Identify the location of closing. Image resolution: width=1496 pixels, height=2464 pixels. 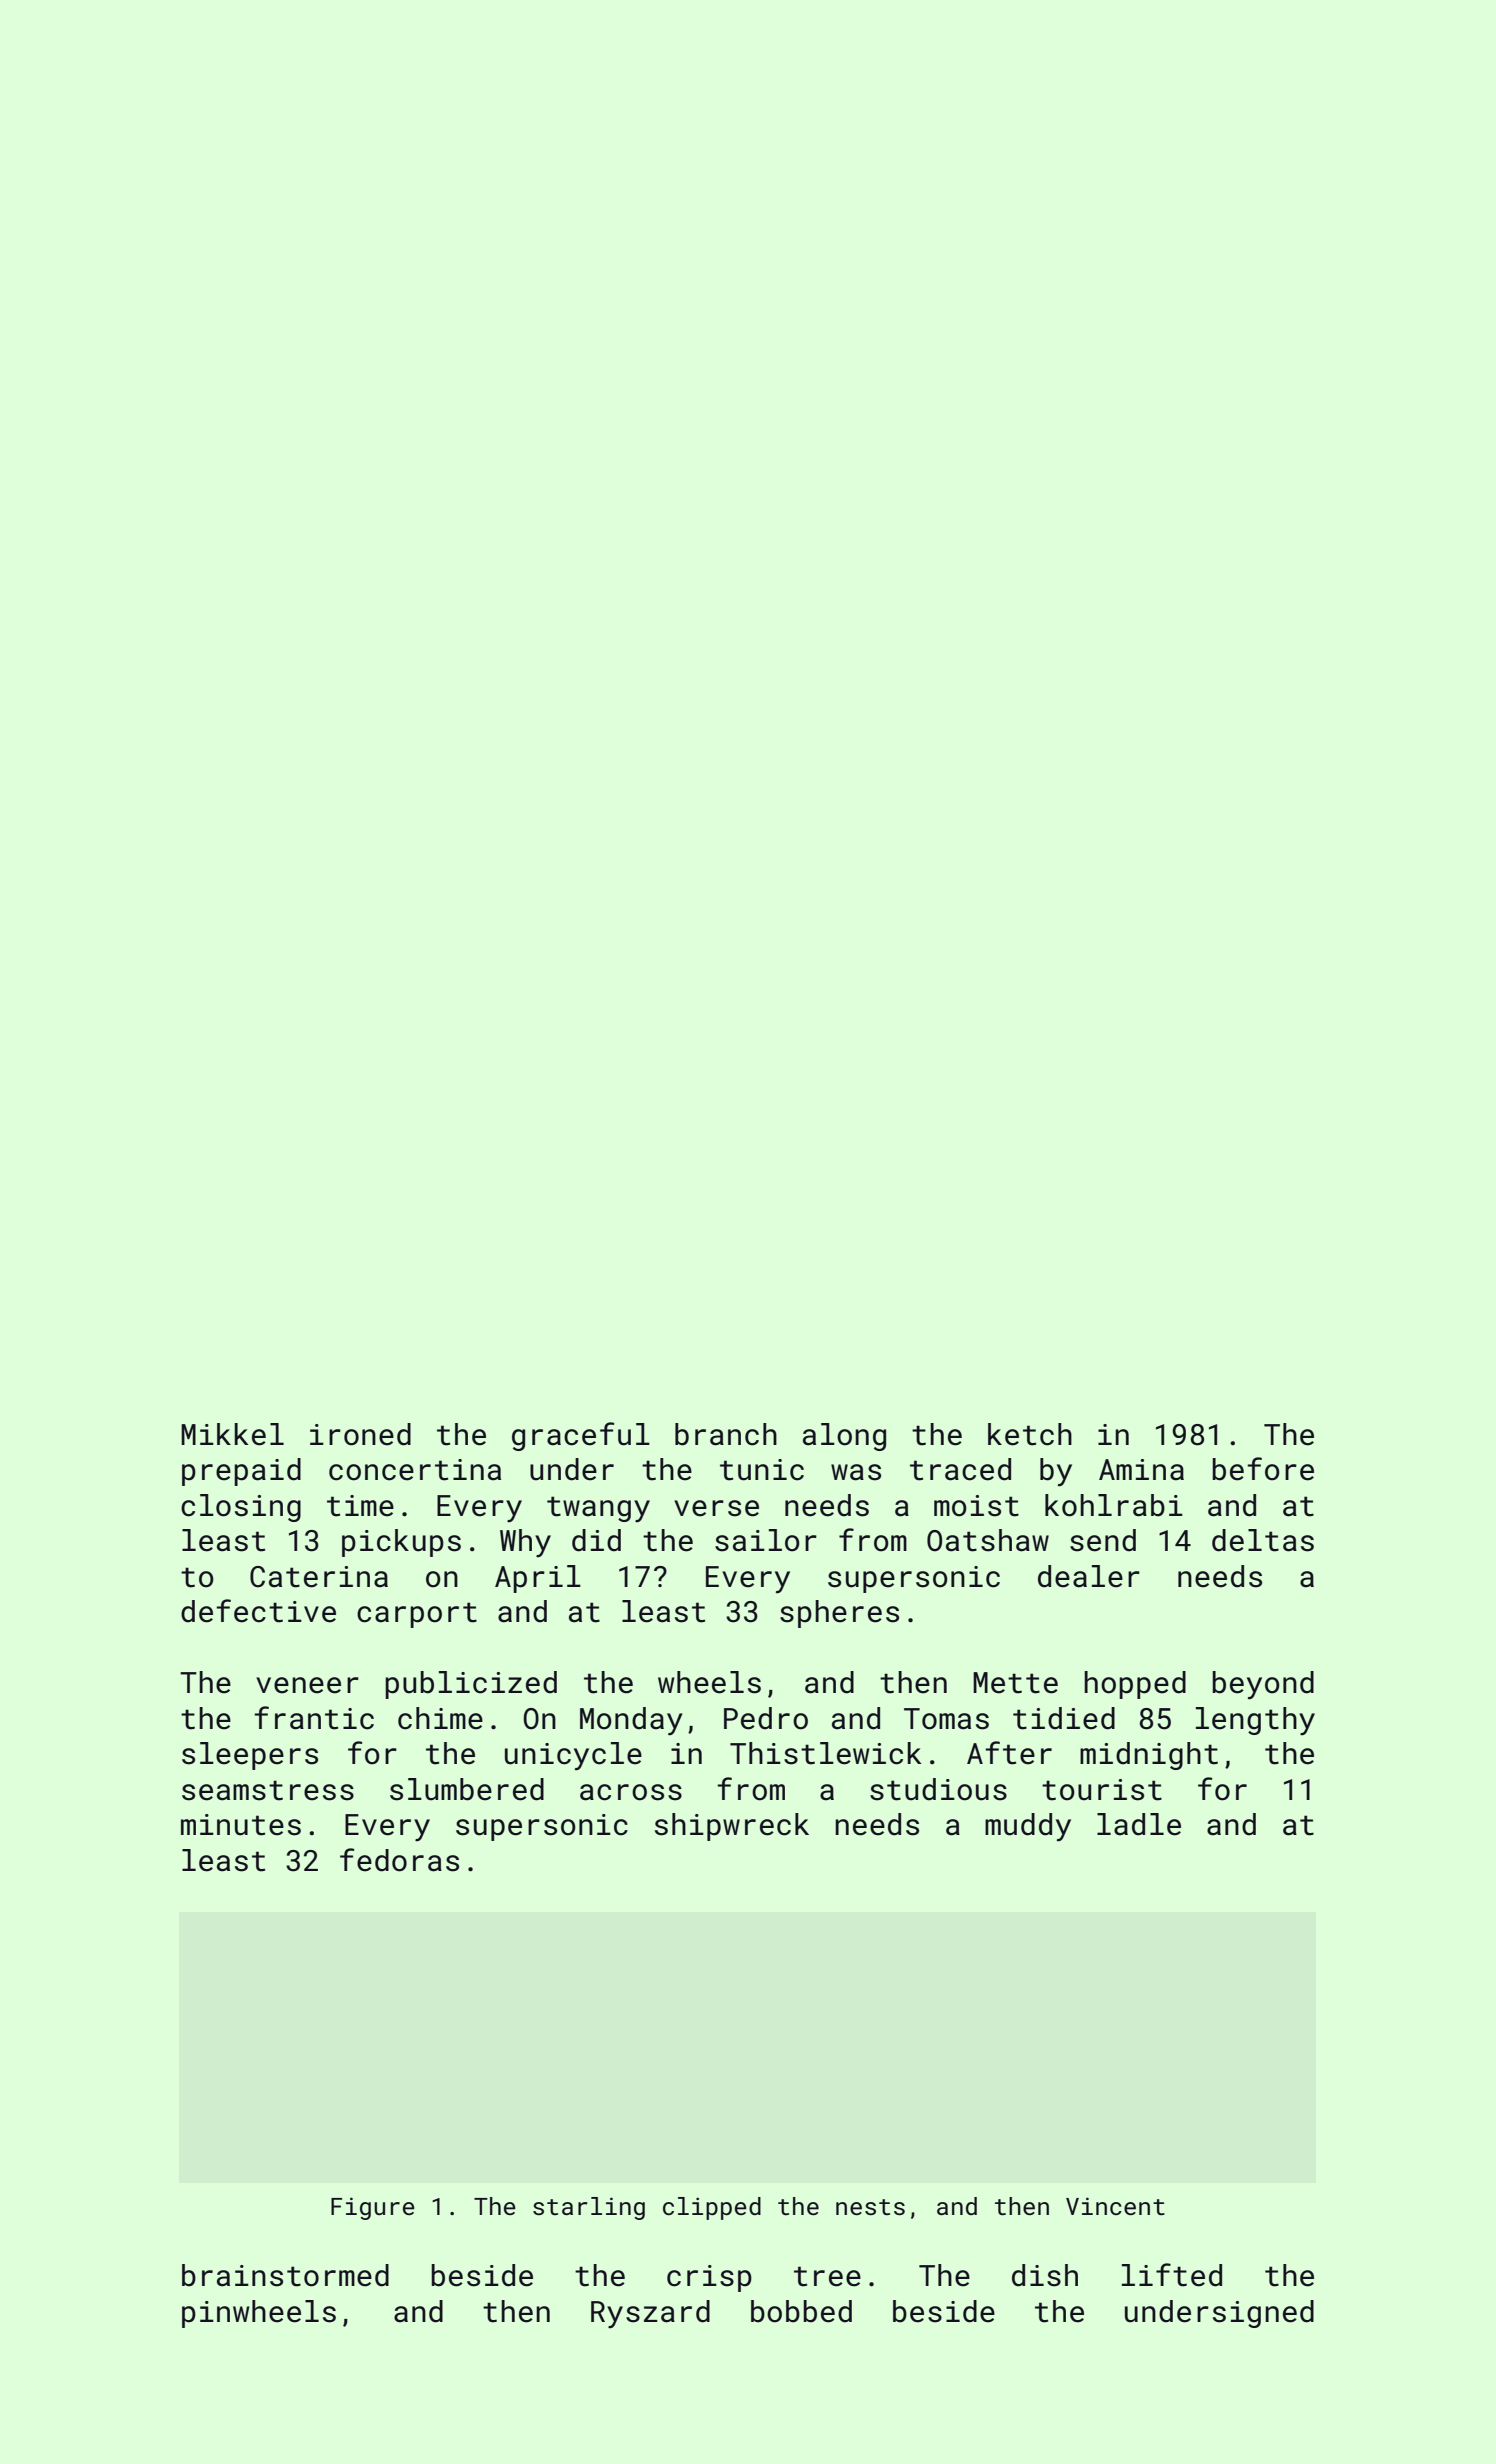
(241, 1508).
